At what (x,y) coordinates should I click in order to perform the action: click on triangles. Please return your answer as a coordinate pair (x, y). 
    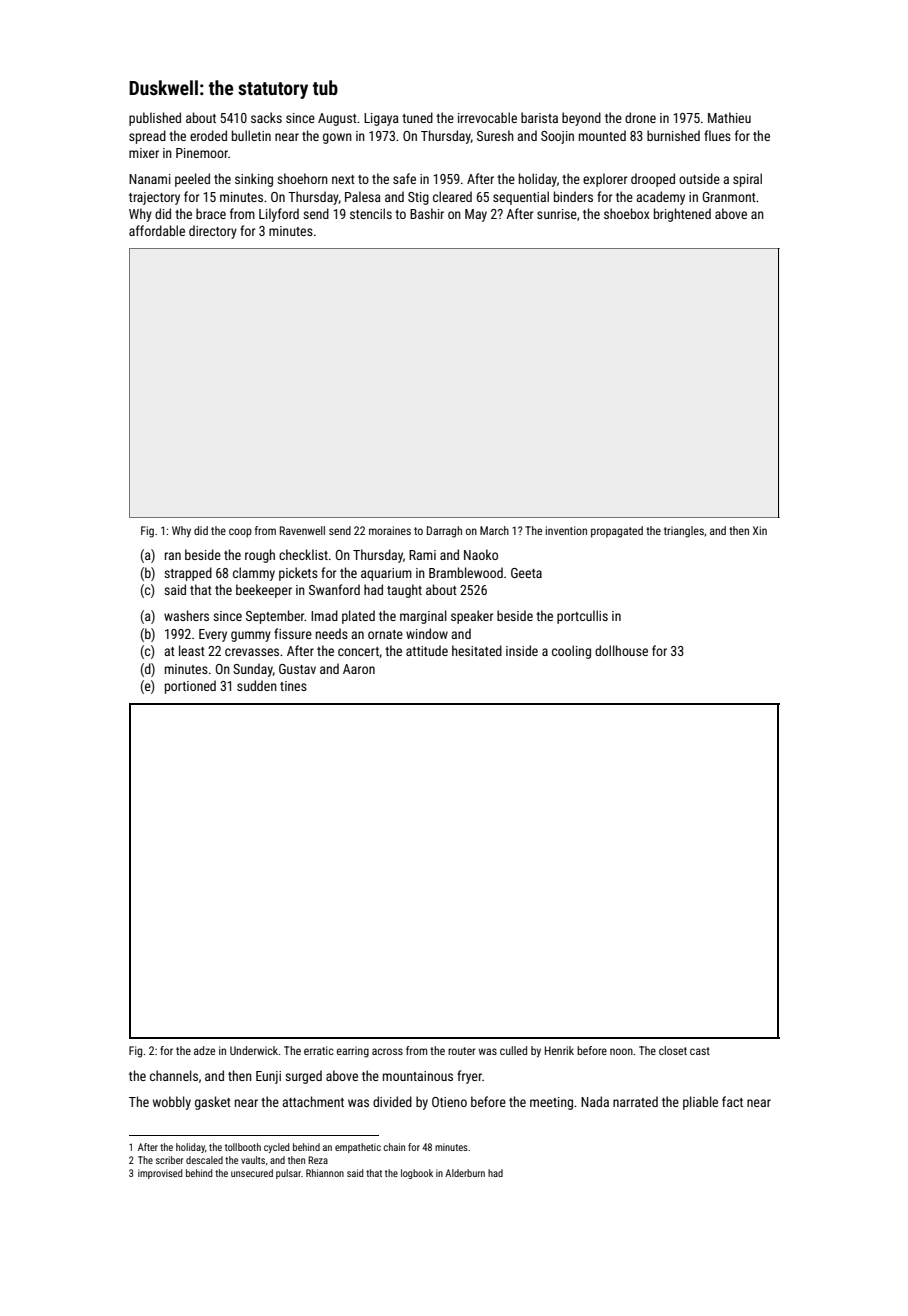
    Looking at the image, I should click on (684, 532).
